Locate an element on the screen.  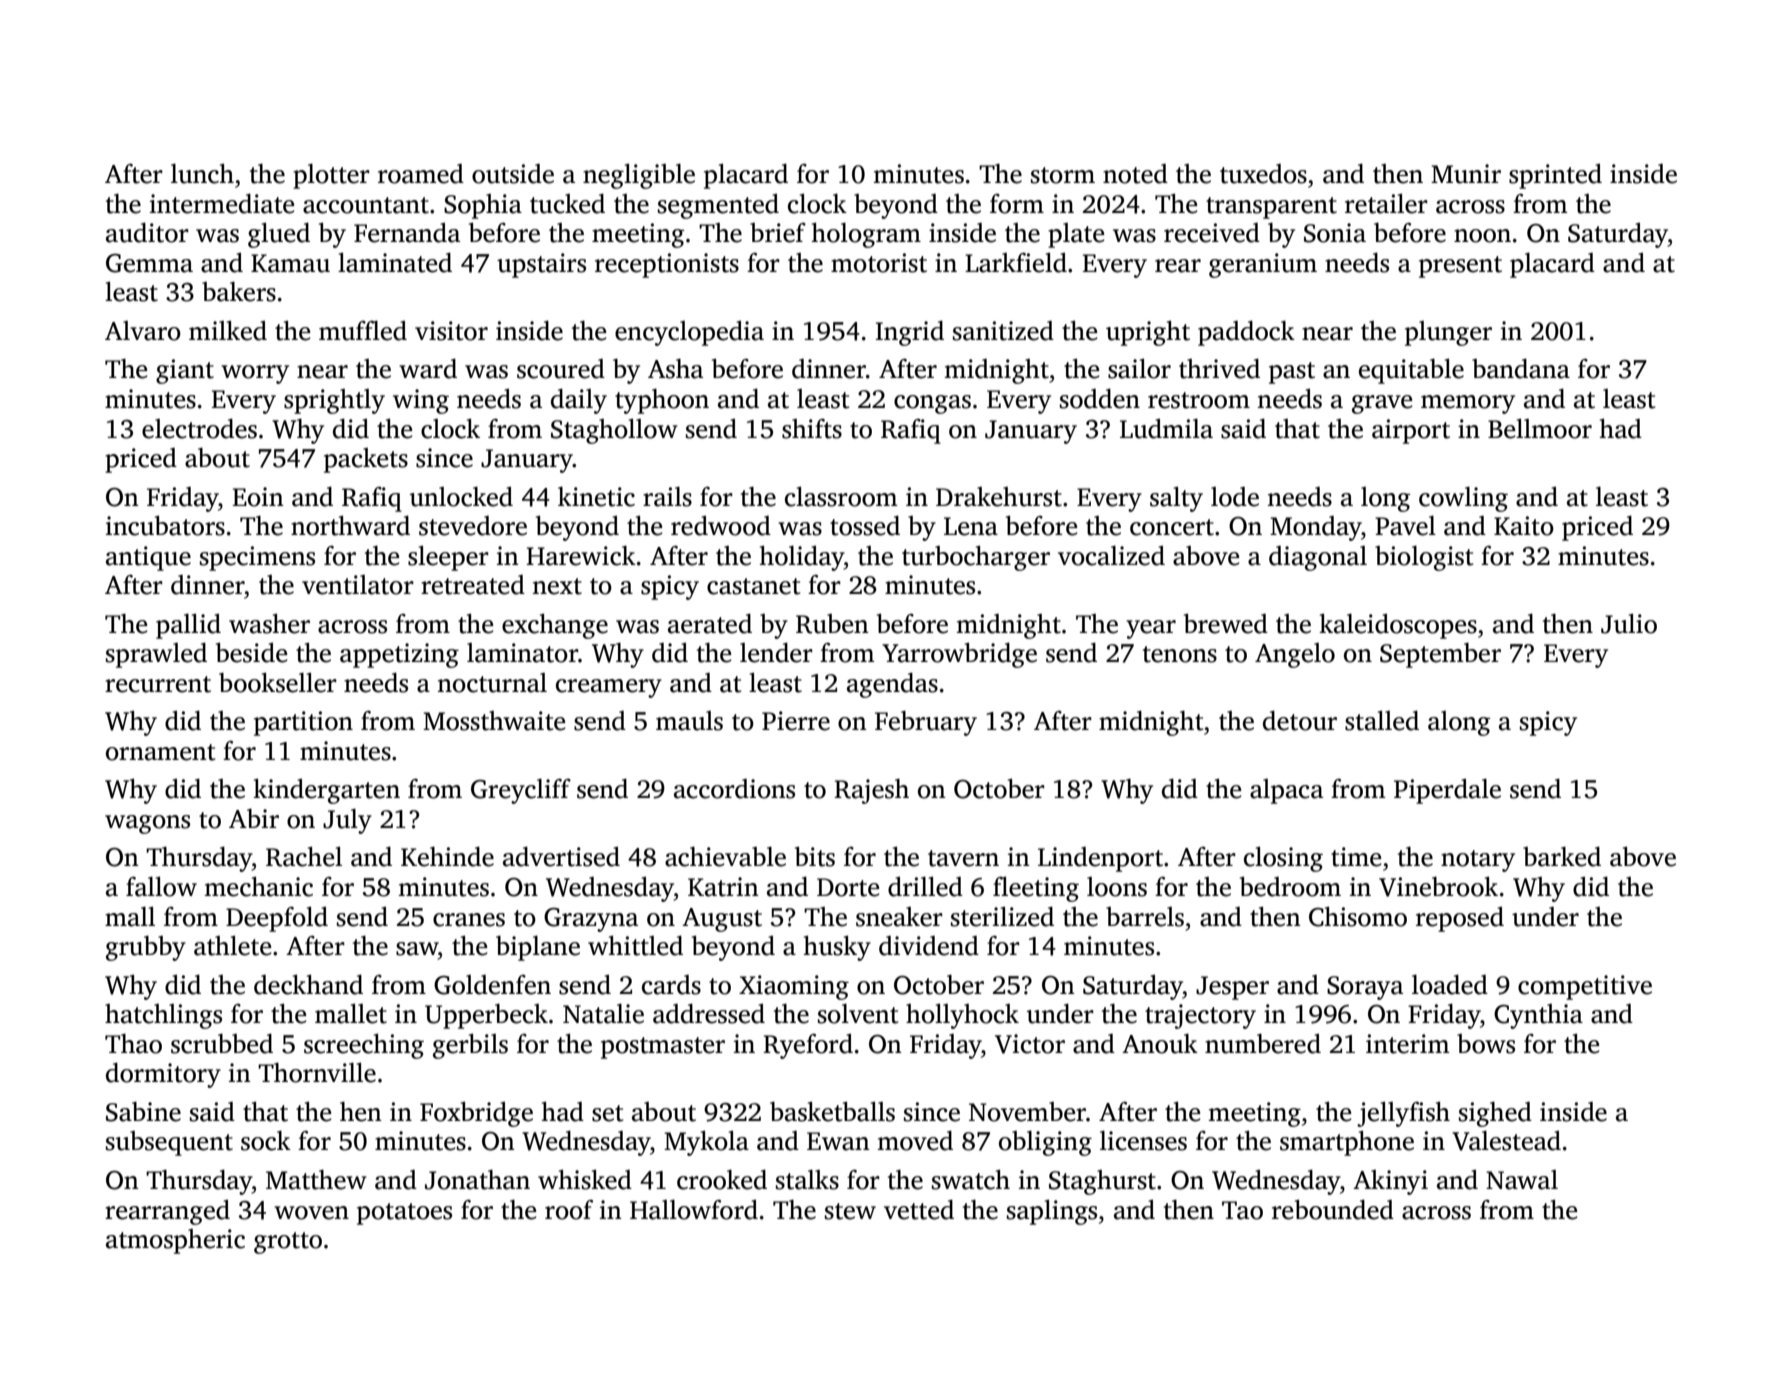
geranium is located at coordinates (1263, 265).
